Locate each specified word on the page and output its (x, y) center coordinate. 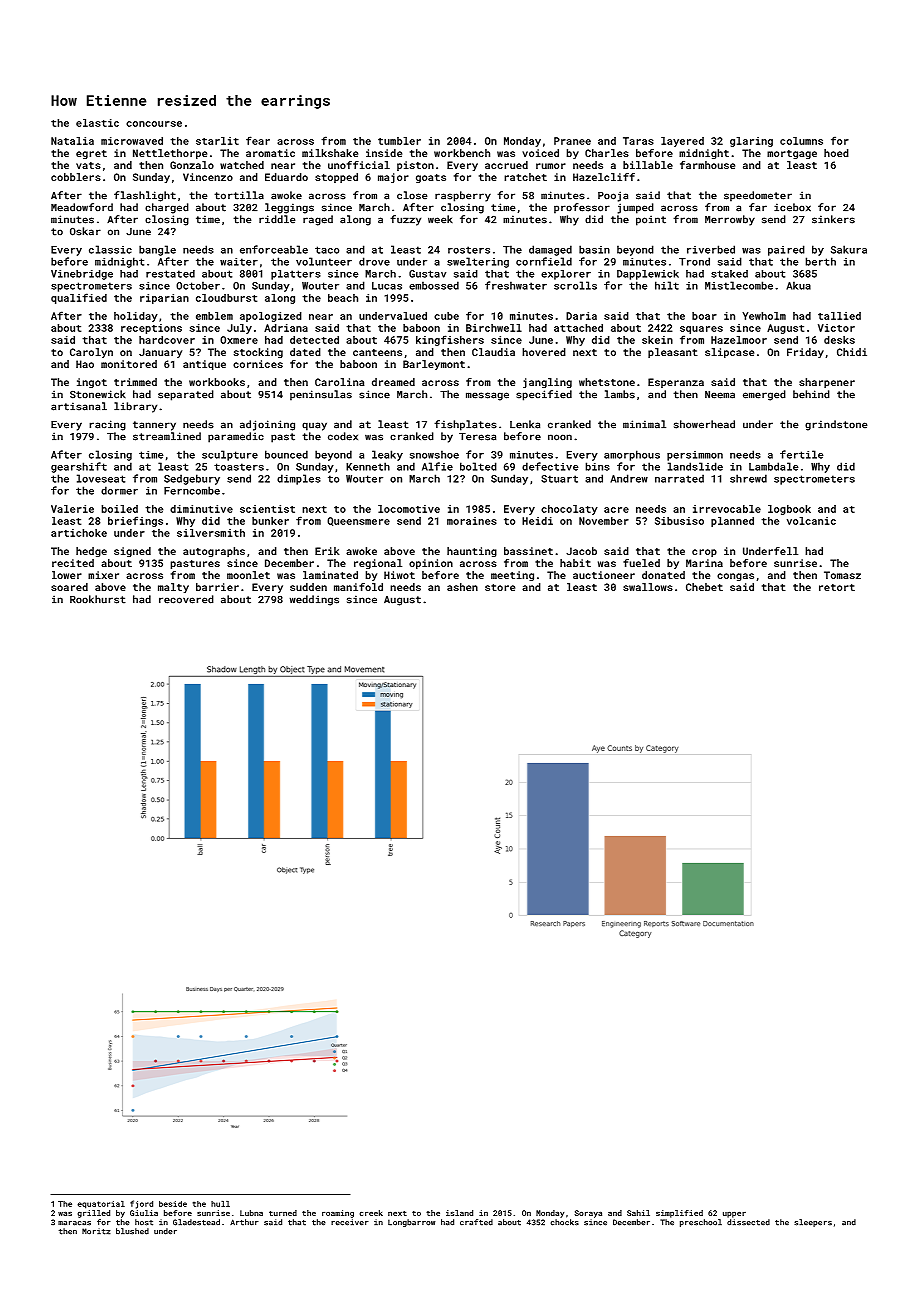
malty (173, 588)
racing (107, 425)
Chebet (704, 587)
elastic (97, 123)
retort (837, 587)
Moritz (96, 1231)
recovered (186, 599)
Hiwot (399, 575)
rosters (469, 250)
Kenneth (368, 466)
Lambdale (774, 466)
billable (648, 165)
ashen (462, 587)
